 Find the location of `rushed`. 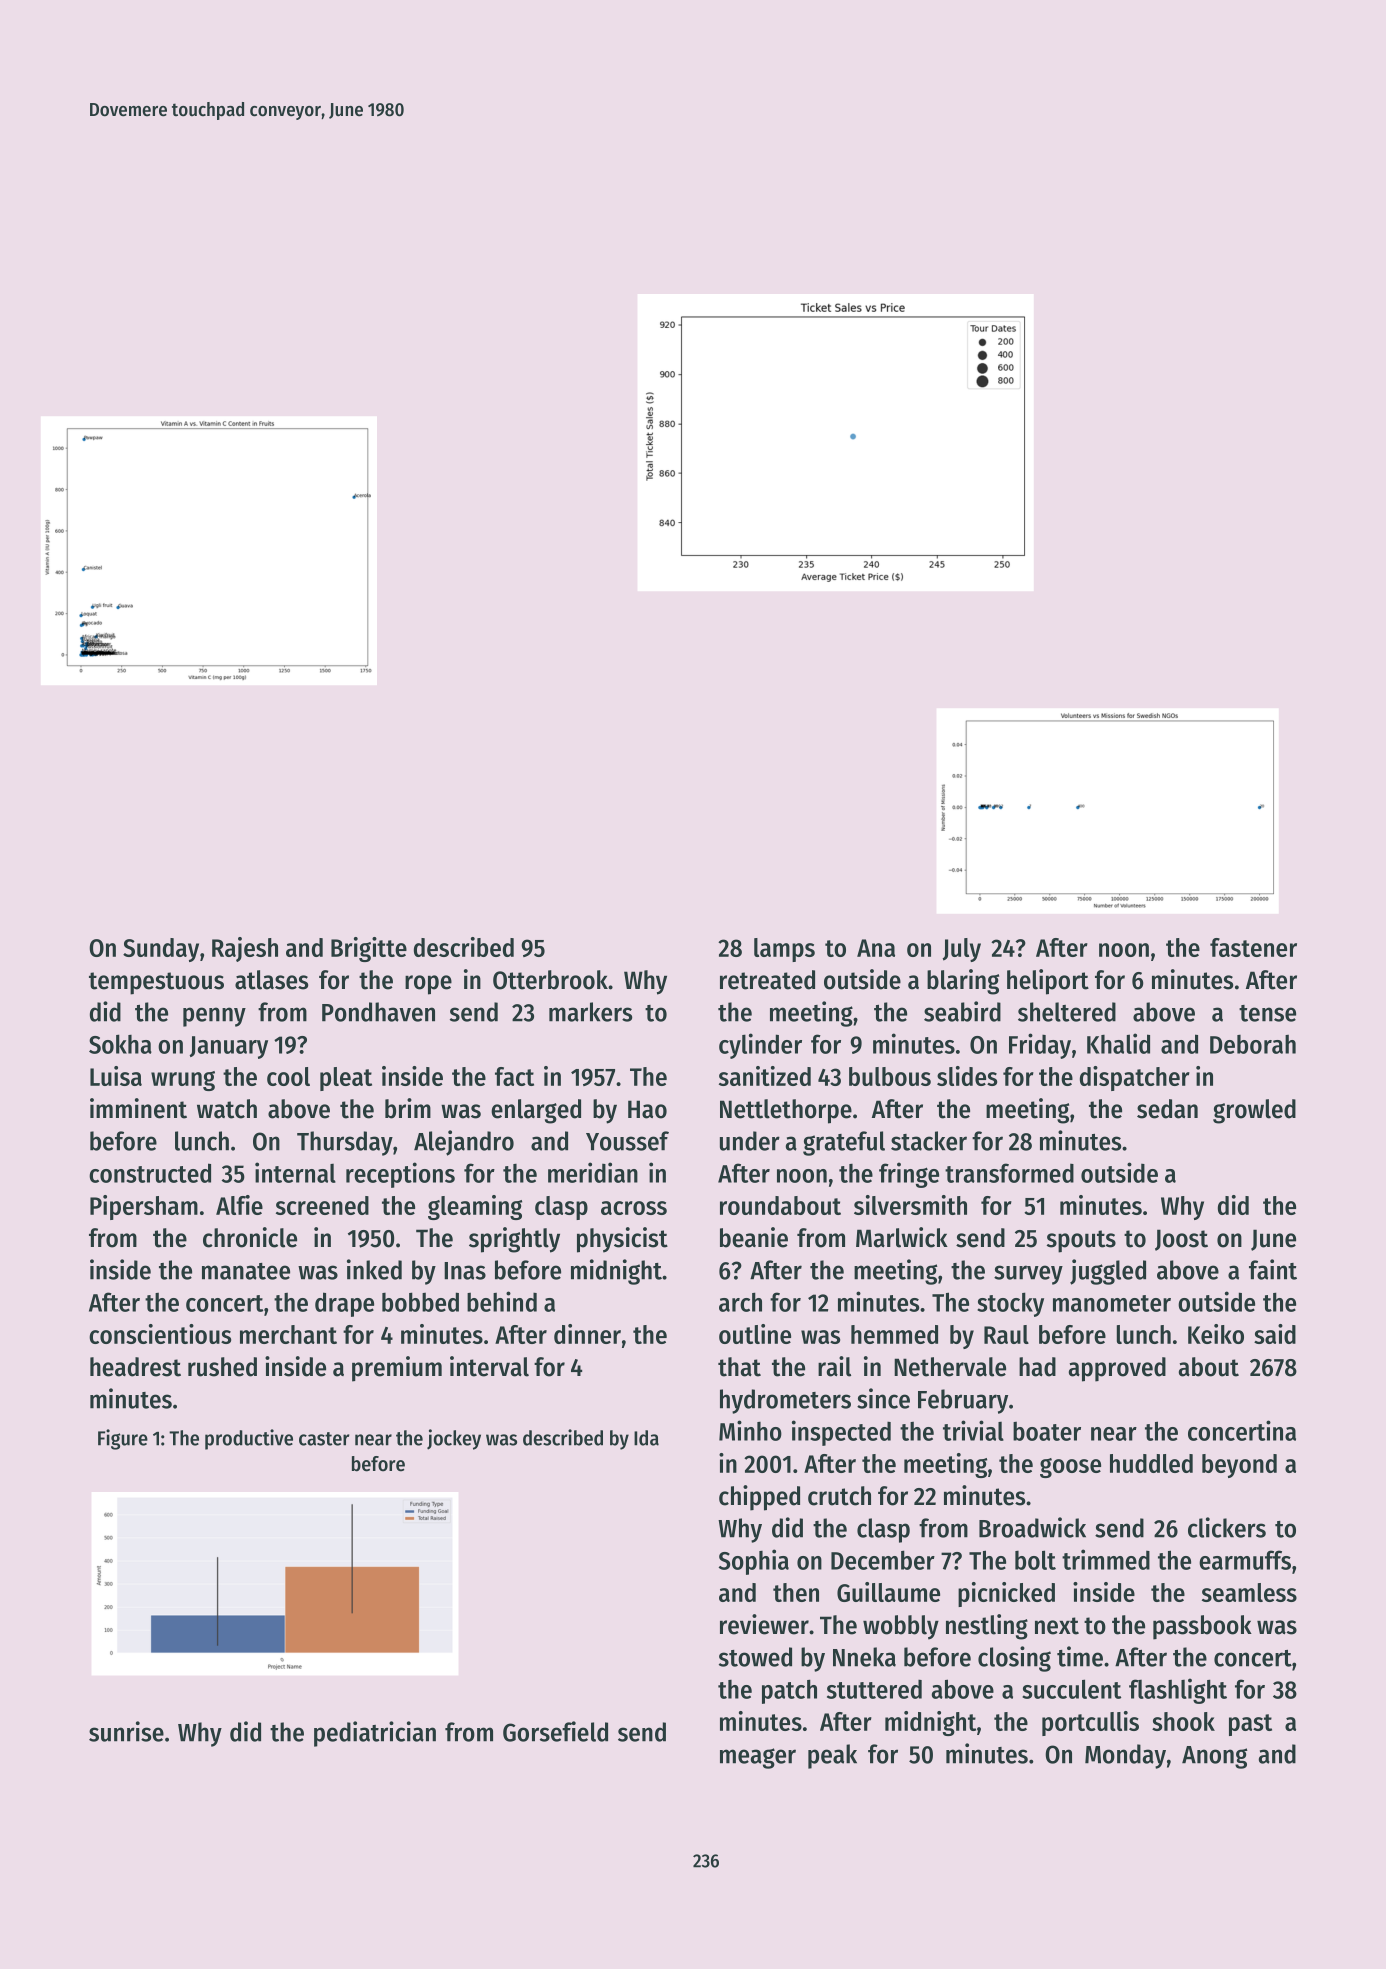

rushed is located at coordinates (222, 1367).
